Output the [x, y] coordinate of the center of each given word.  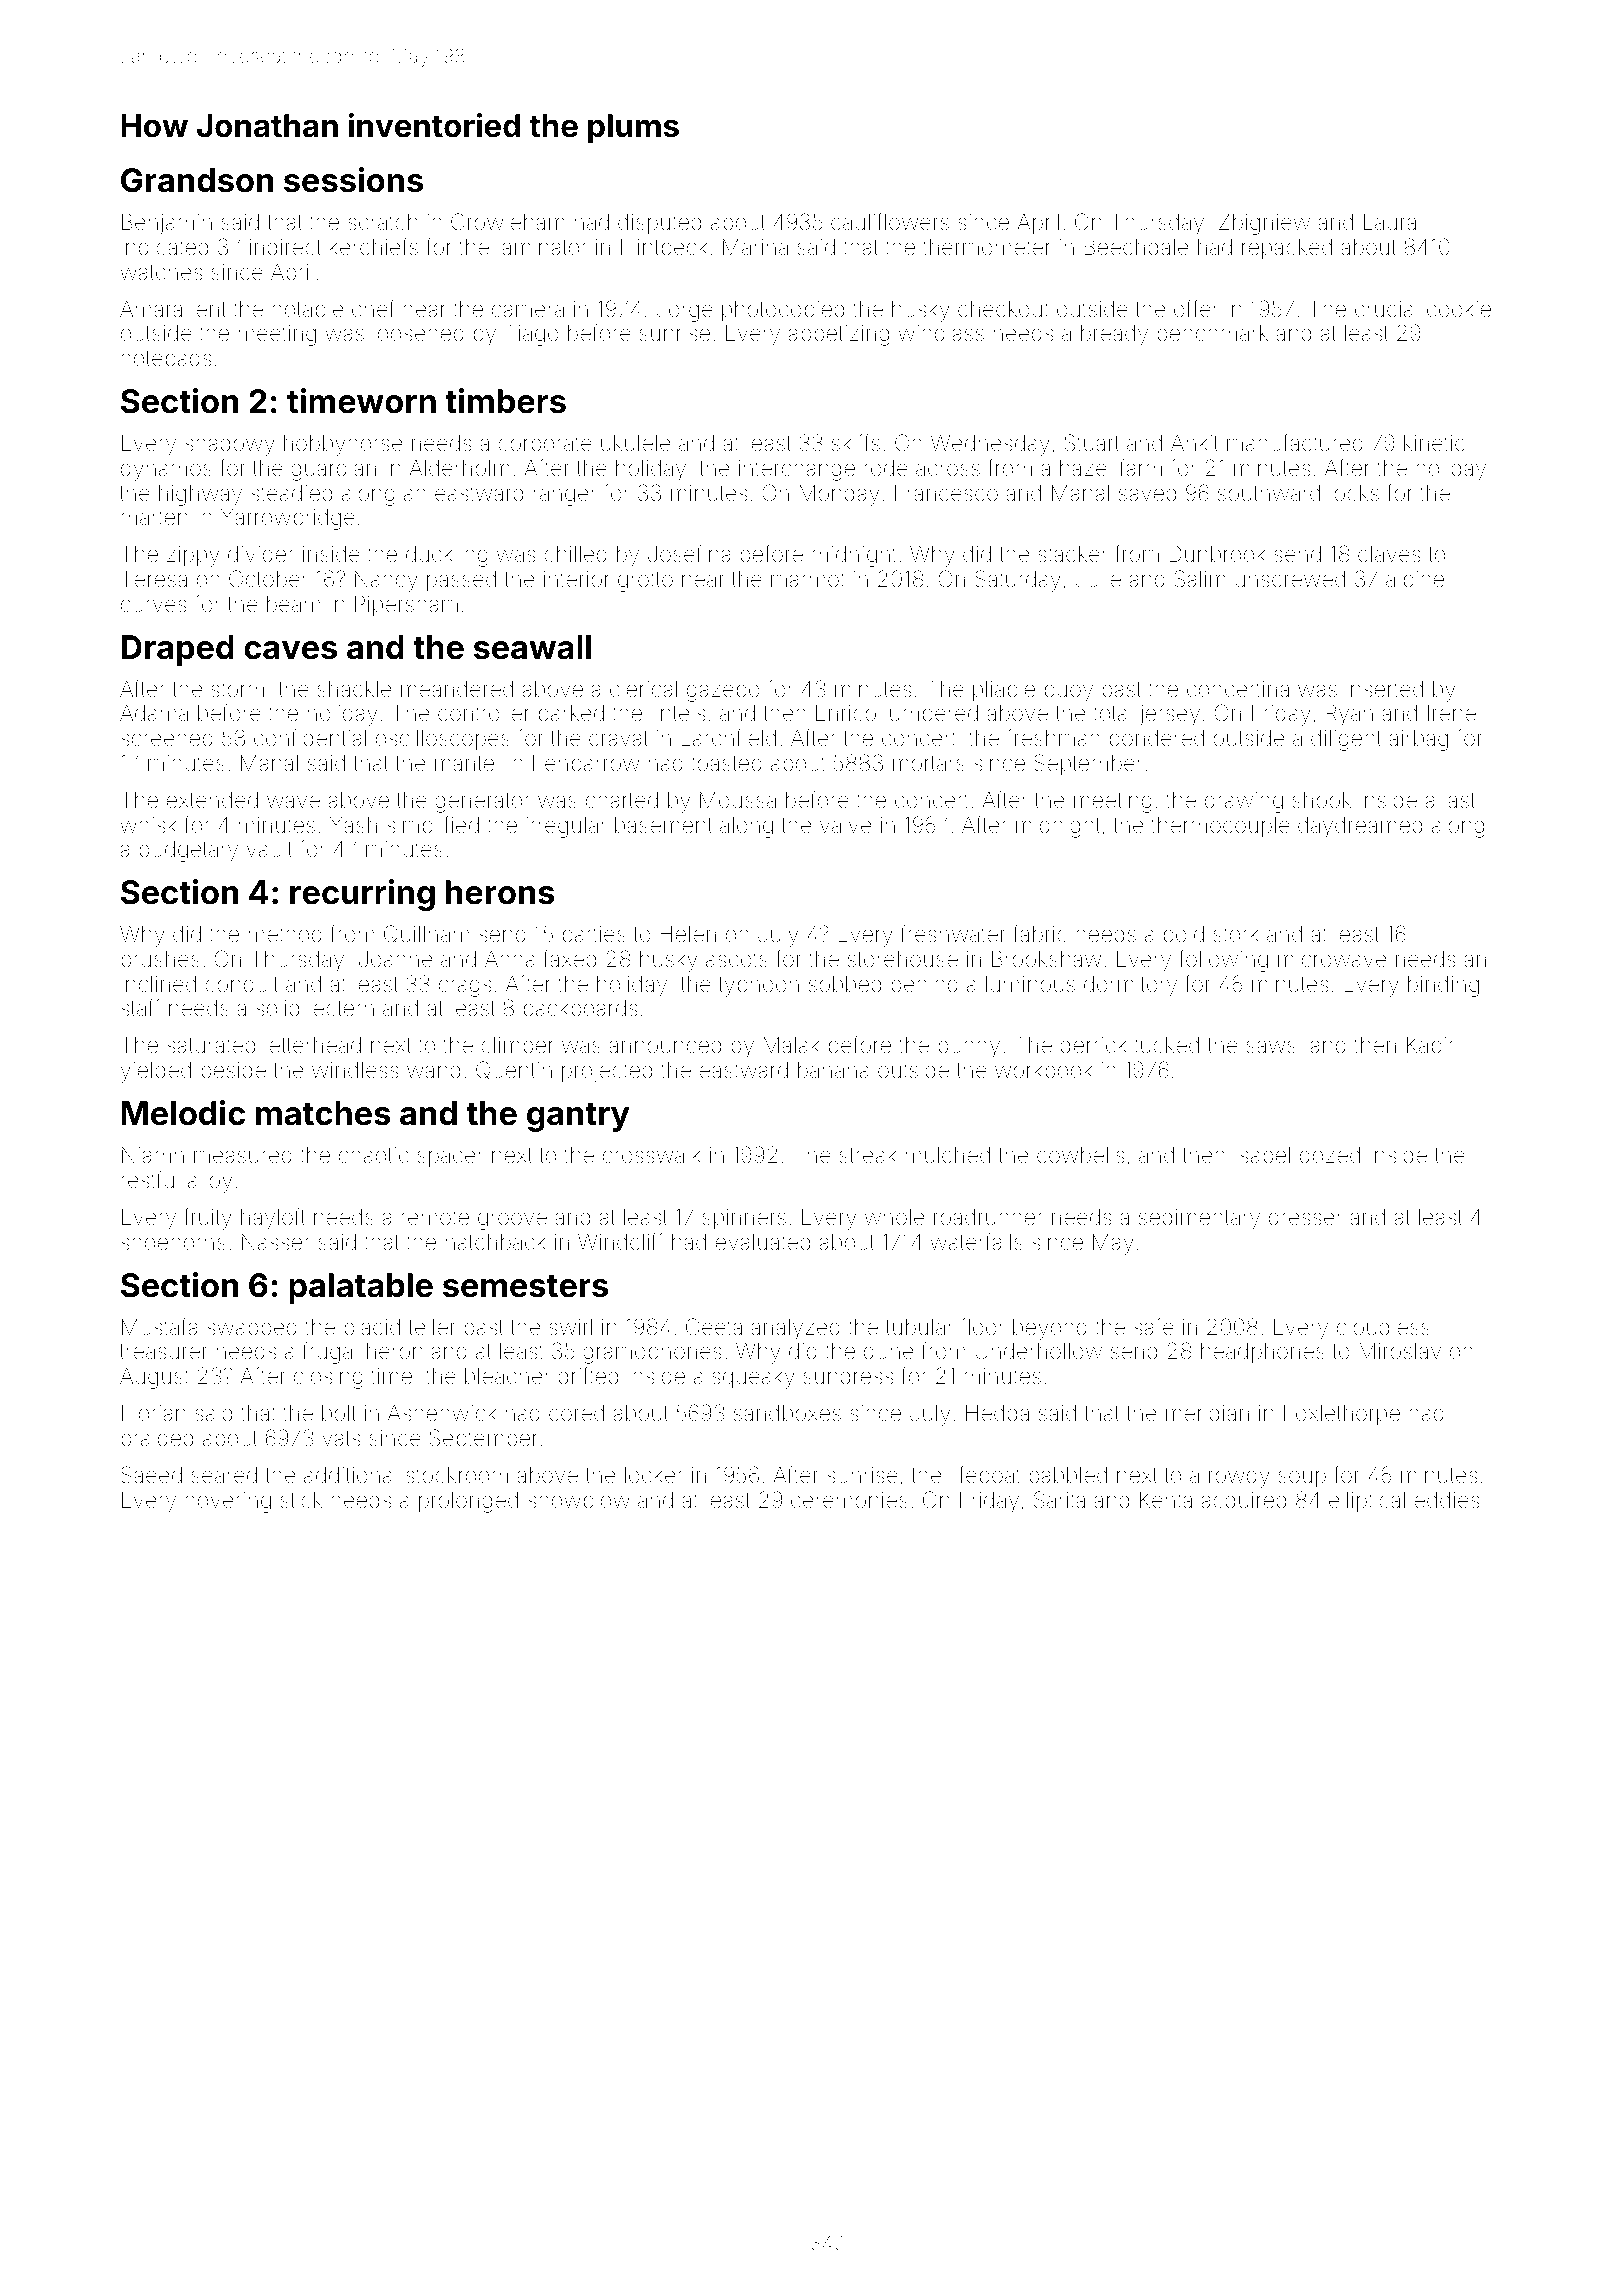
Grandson [197, 180]
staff [140, 1007]
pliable [1004, 691]
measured [243, 1155]
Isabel [1262, 1155]
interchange [797, 470]
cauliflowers [890, 222]
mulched [948, 1155]
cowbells [1081, 1155]
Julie [1098, 579]
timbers [505, 401]
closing [328, 1378]
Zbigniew [1264, 224]
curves [154, 606]
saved [1147, 493]
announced [665, 1045]
